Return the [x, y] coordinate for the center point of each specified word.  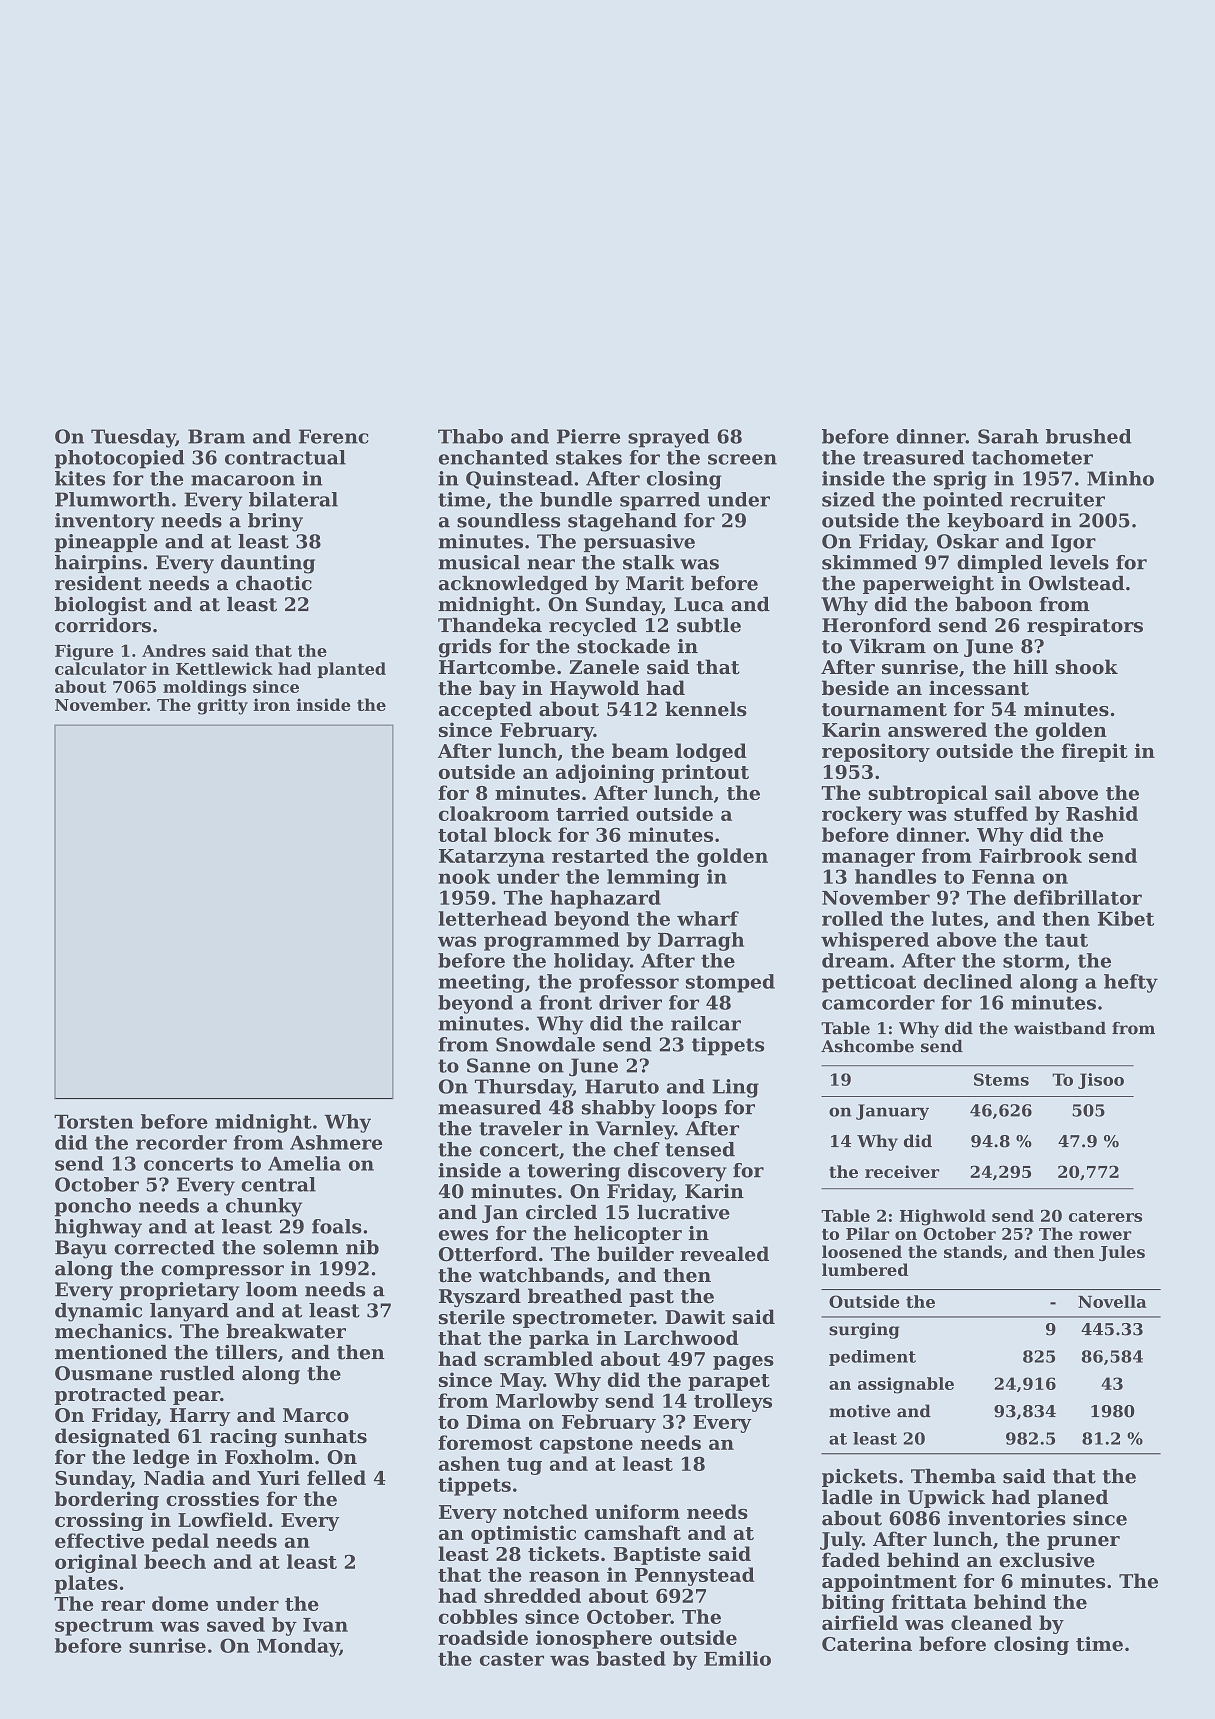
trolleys [733, 1402]
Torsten [94, 1121]
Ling [735, 1088]
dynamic [98, 1312]
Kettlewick [224, 668]
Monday [298, 1647]
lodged [711, 752]
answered [937, 729]
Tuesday [133, 438]
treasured [914, 457]
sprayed [669, 438]
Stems [1001, 1079]
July [841, 1540]
